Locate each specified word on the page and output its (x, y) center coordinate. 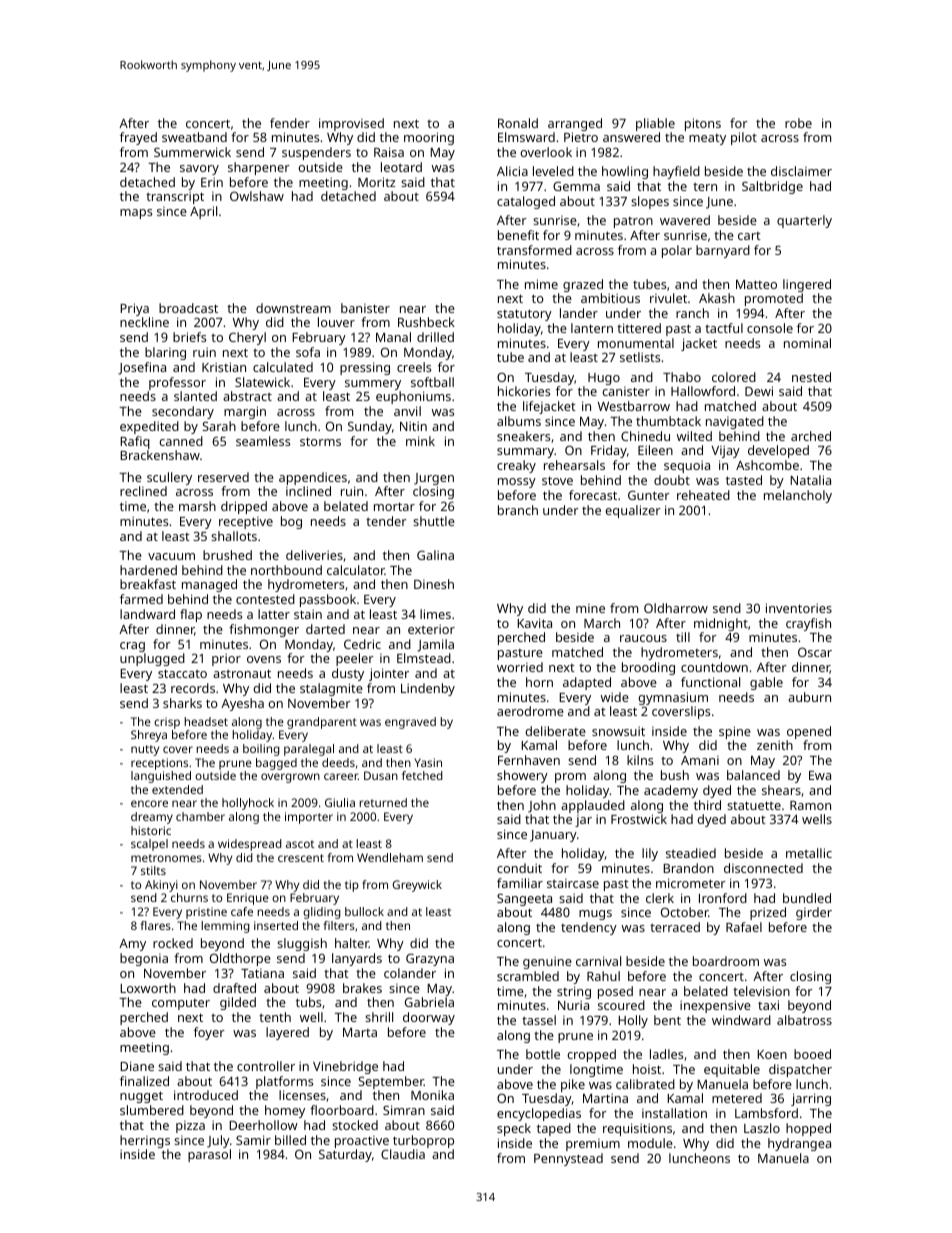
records (193, 688)
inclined (308, 491)
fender (290, 123)
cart (749, 236)
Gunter (649, 495)
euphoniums (413, 397)
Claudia (403, 1154)
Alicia (512, 171)
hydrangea (799, 1144)
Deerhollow (263, 1125)
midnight (721, 624)
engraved (410, 723)
